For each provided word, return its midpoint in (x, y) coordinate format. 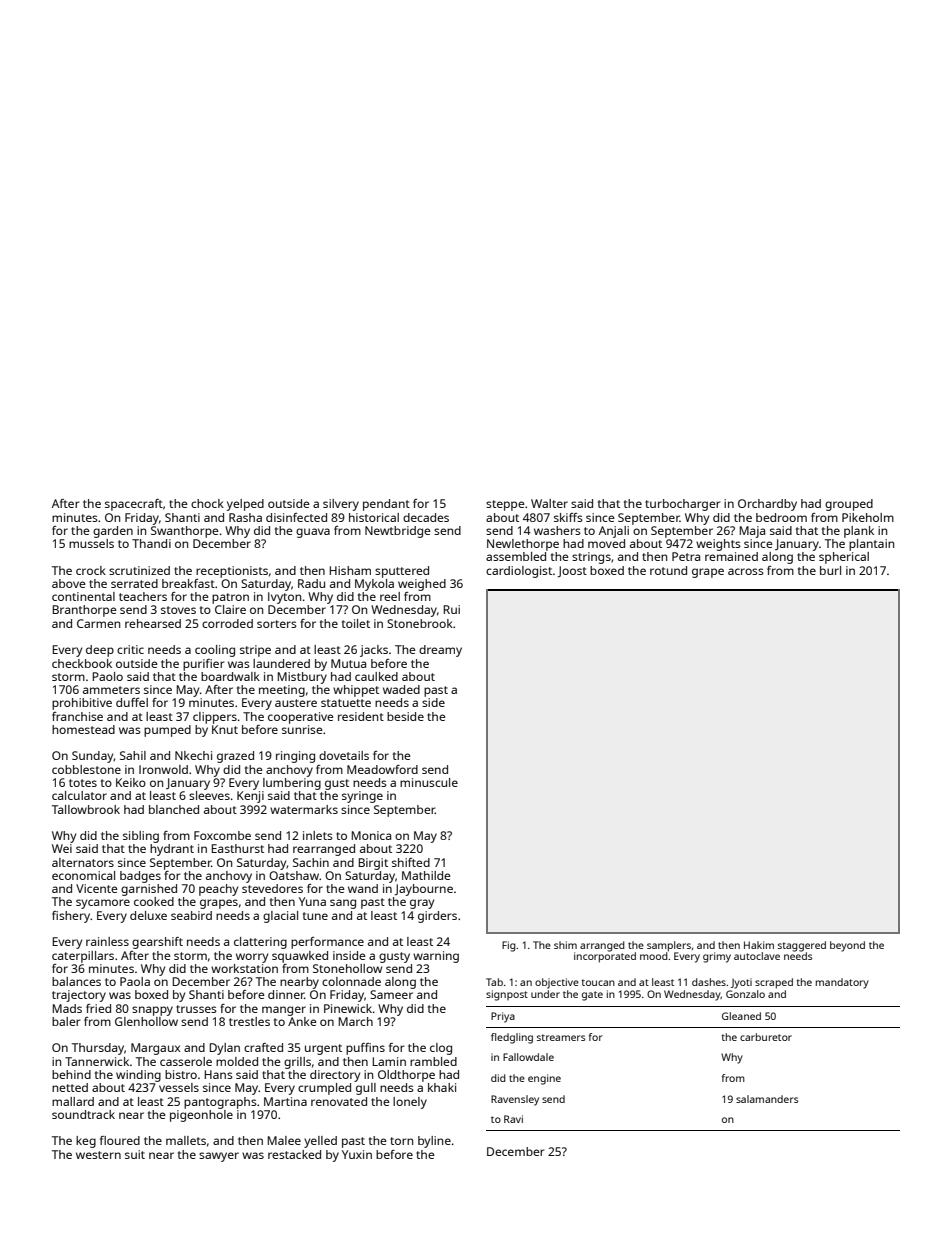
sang (343, 904)
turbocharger (682, 505)
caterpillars (83, 957)
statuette (346, 703)
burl (830, 570)
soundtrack (83, 1114)
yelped (245, 505)
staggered (802, 946)
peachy (218, 890)
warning (436, 957)
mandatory (842, 983)
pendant (386, 505)
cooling (215, 651)
